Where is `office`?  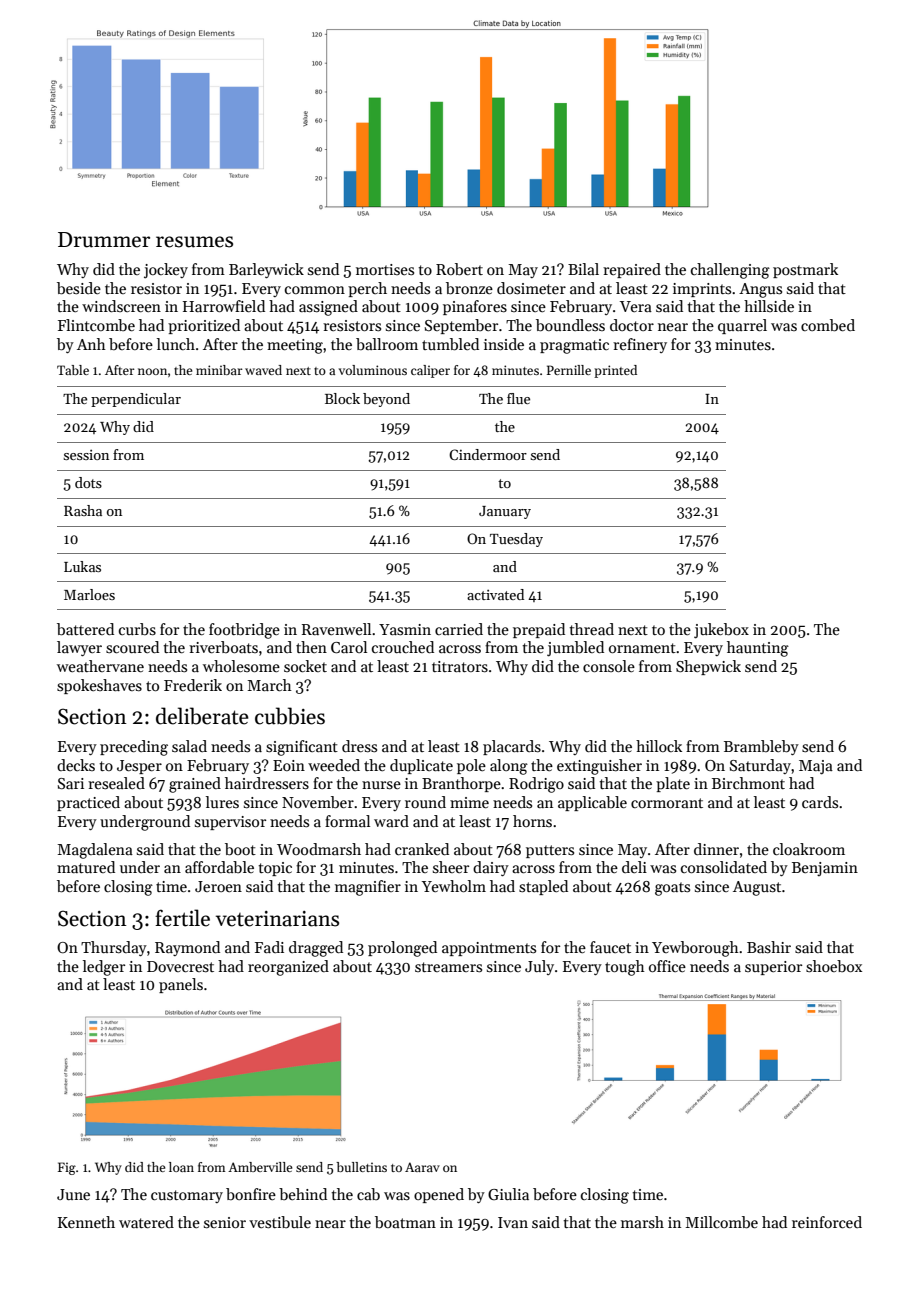 office is located at coordinates (667, 966).
